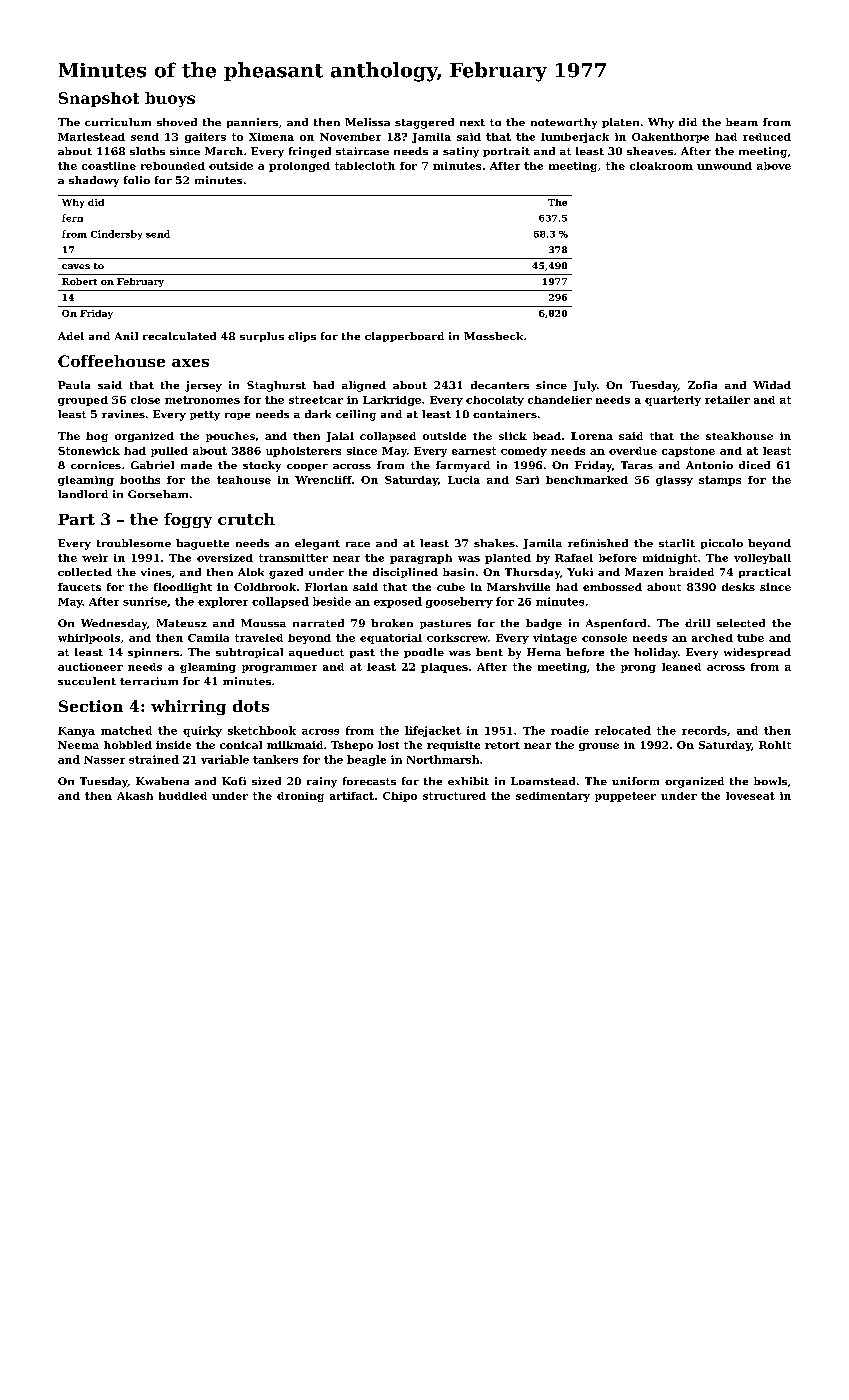 This document has width=849, height=1400. Describe the element at coordinates (252, 123) in the document. I see `panniers` at that location.
